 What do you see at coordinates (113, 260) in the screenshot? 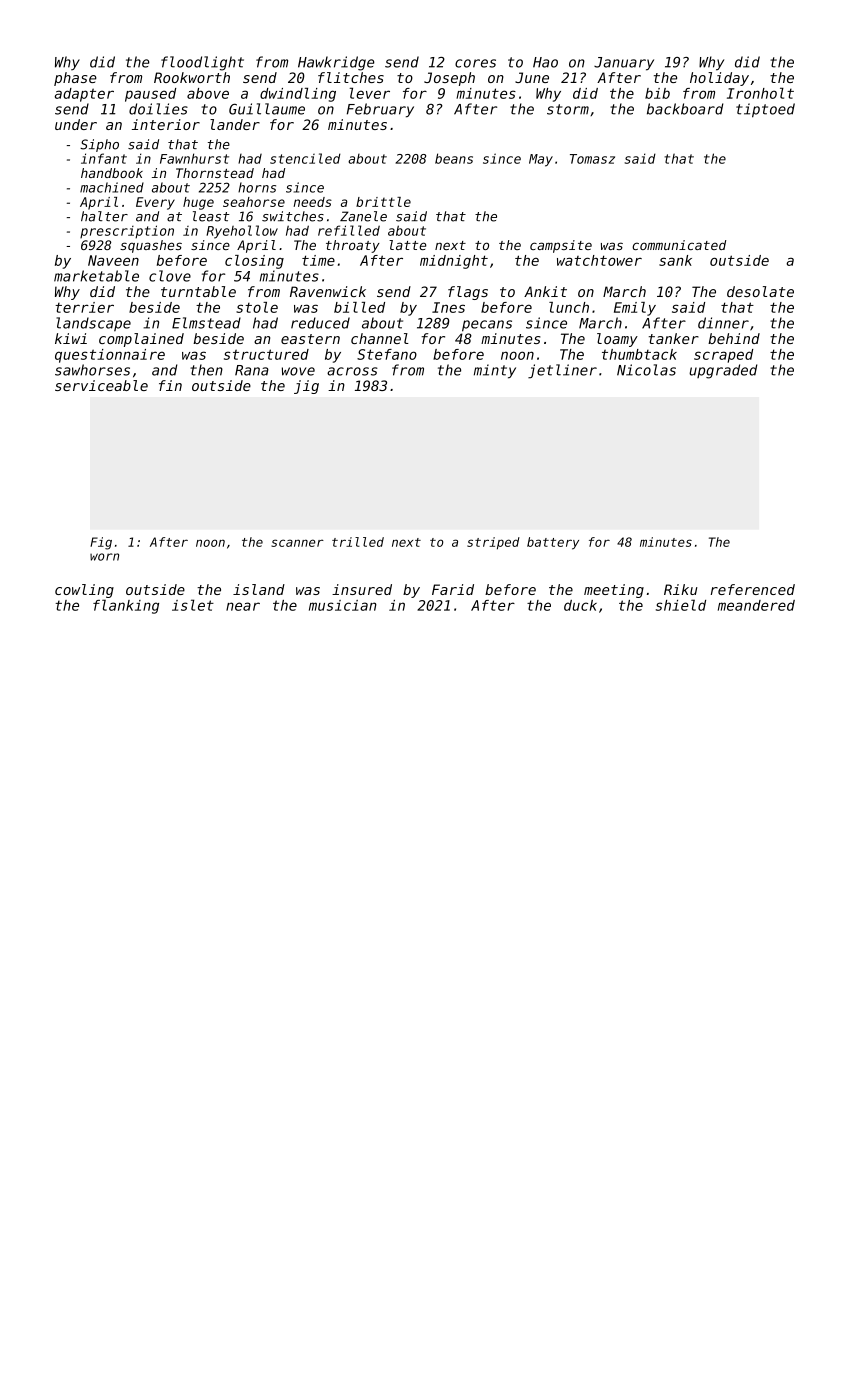
I see `Naveen` at bounding box center [113, 260].
